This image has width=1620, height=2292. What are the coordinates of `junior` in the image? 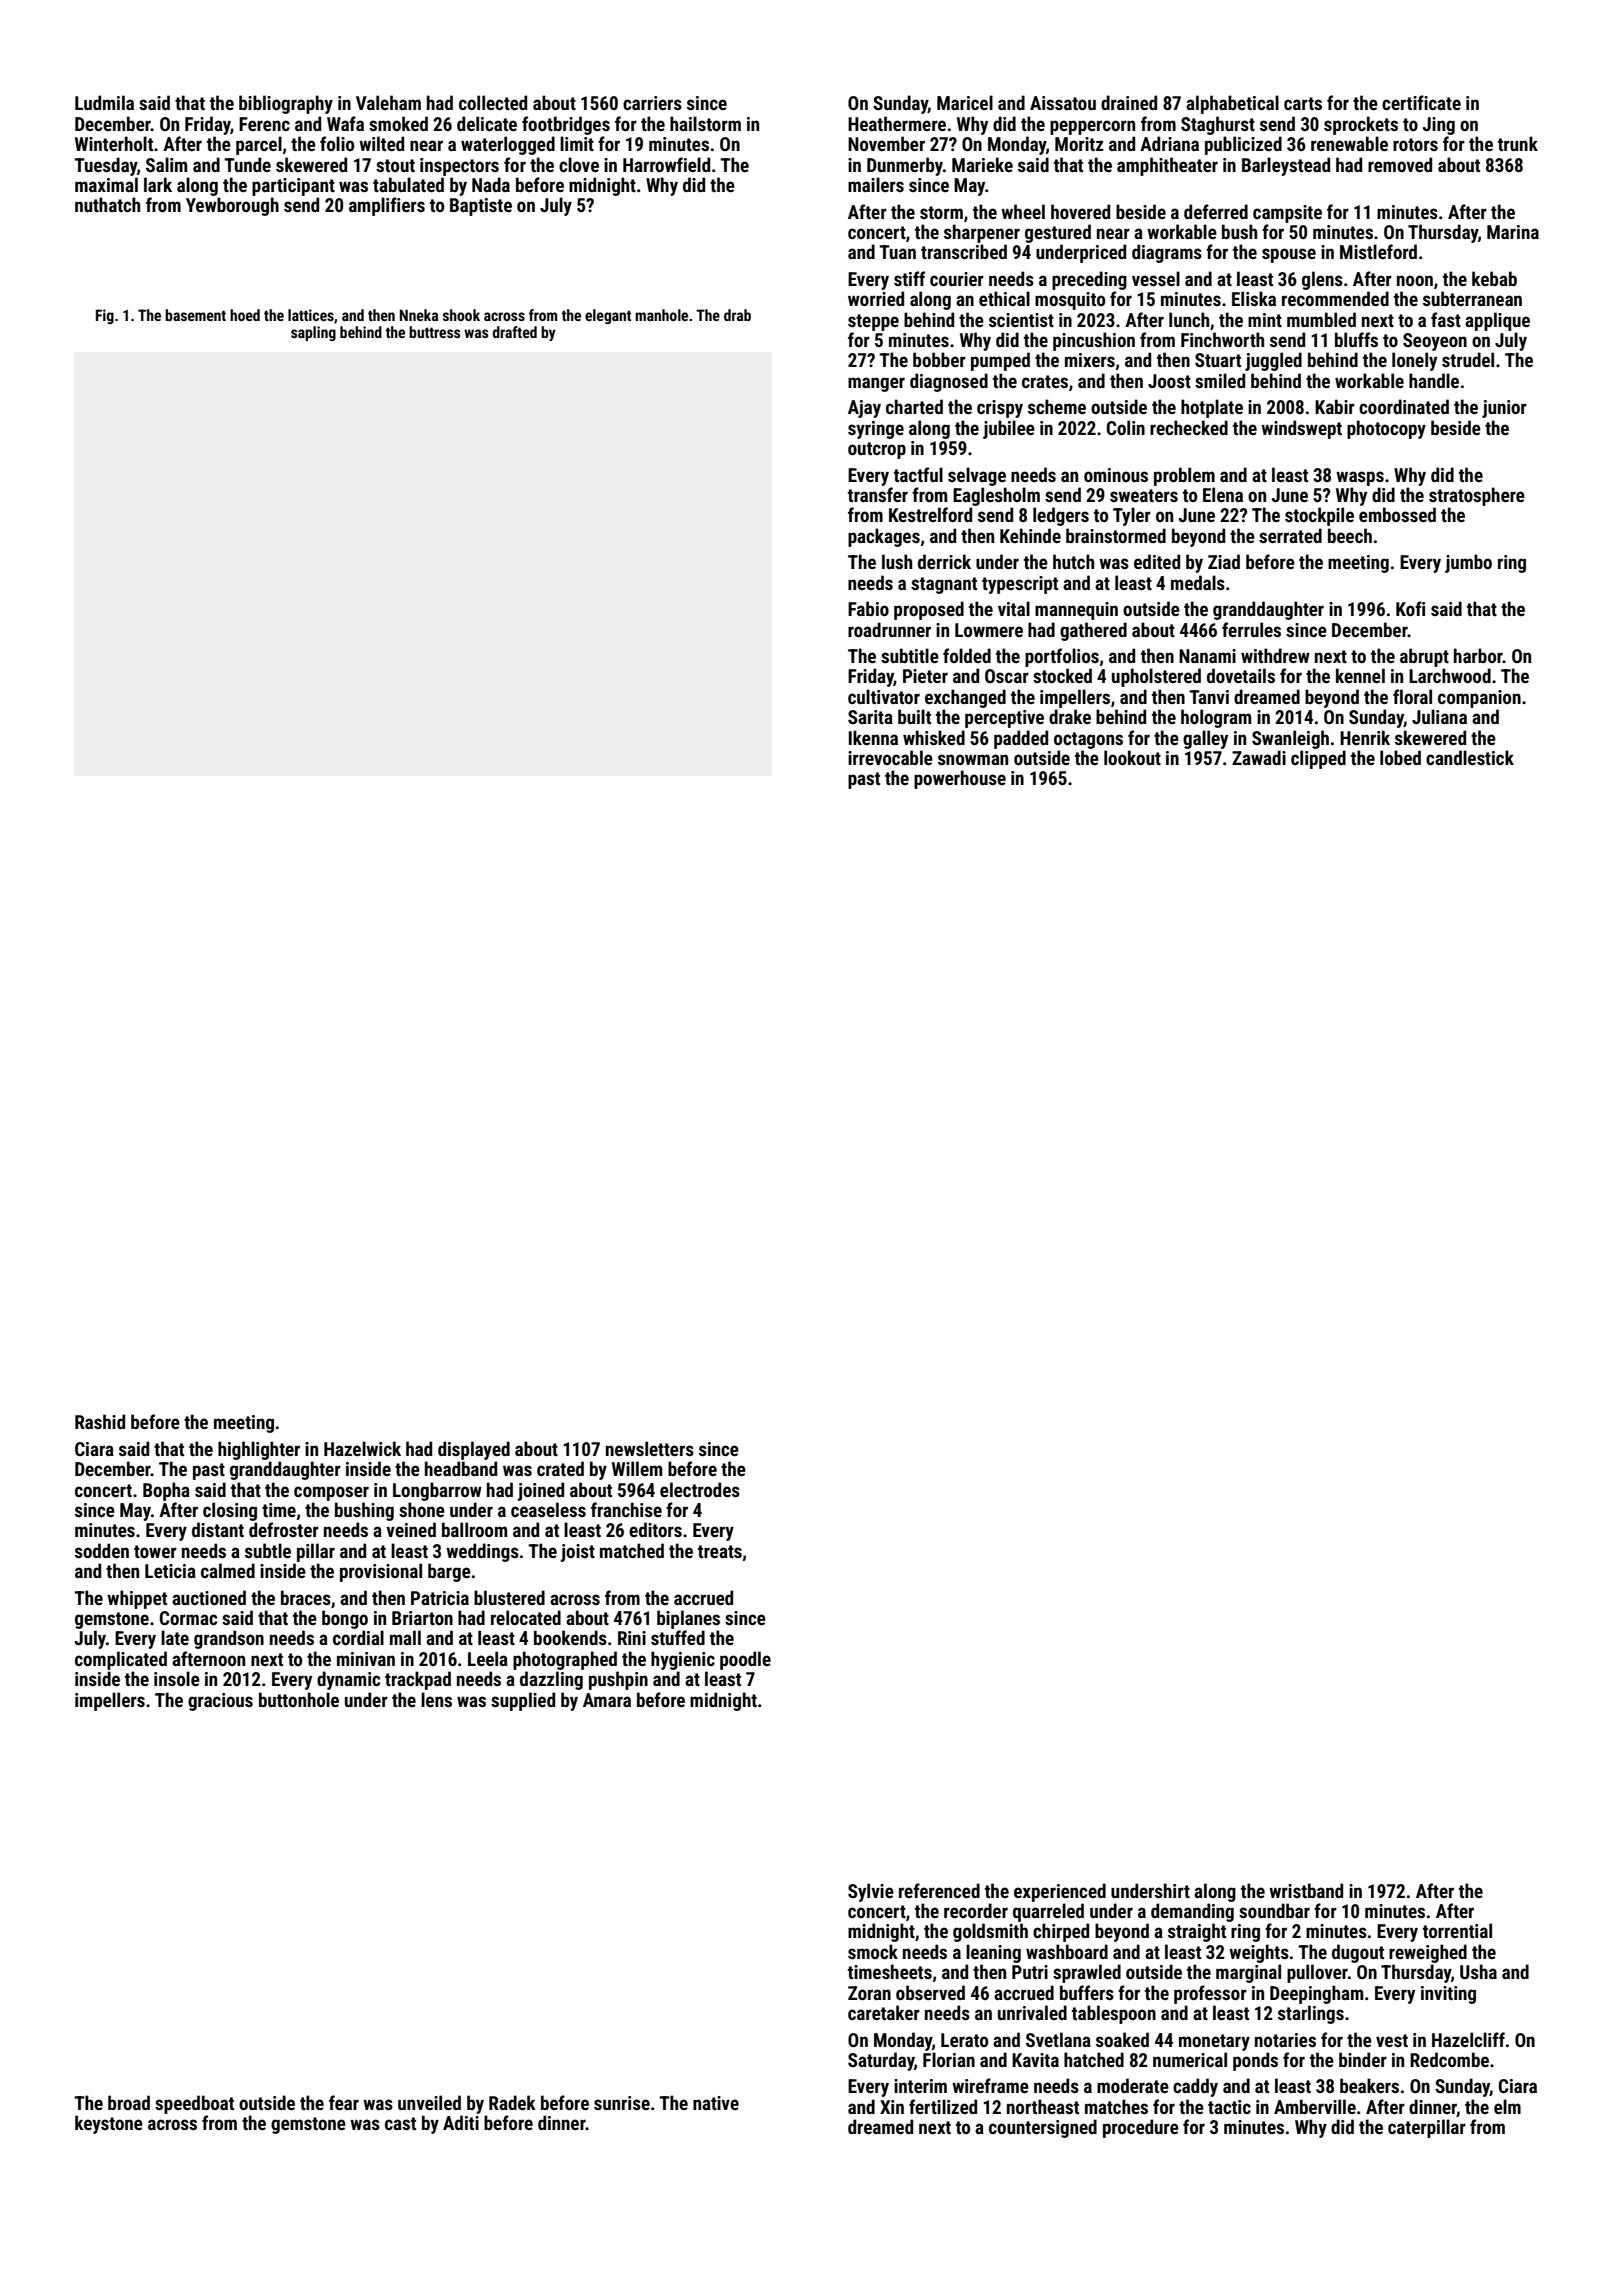 It's located at (1504, 409).
